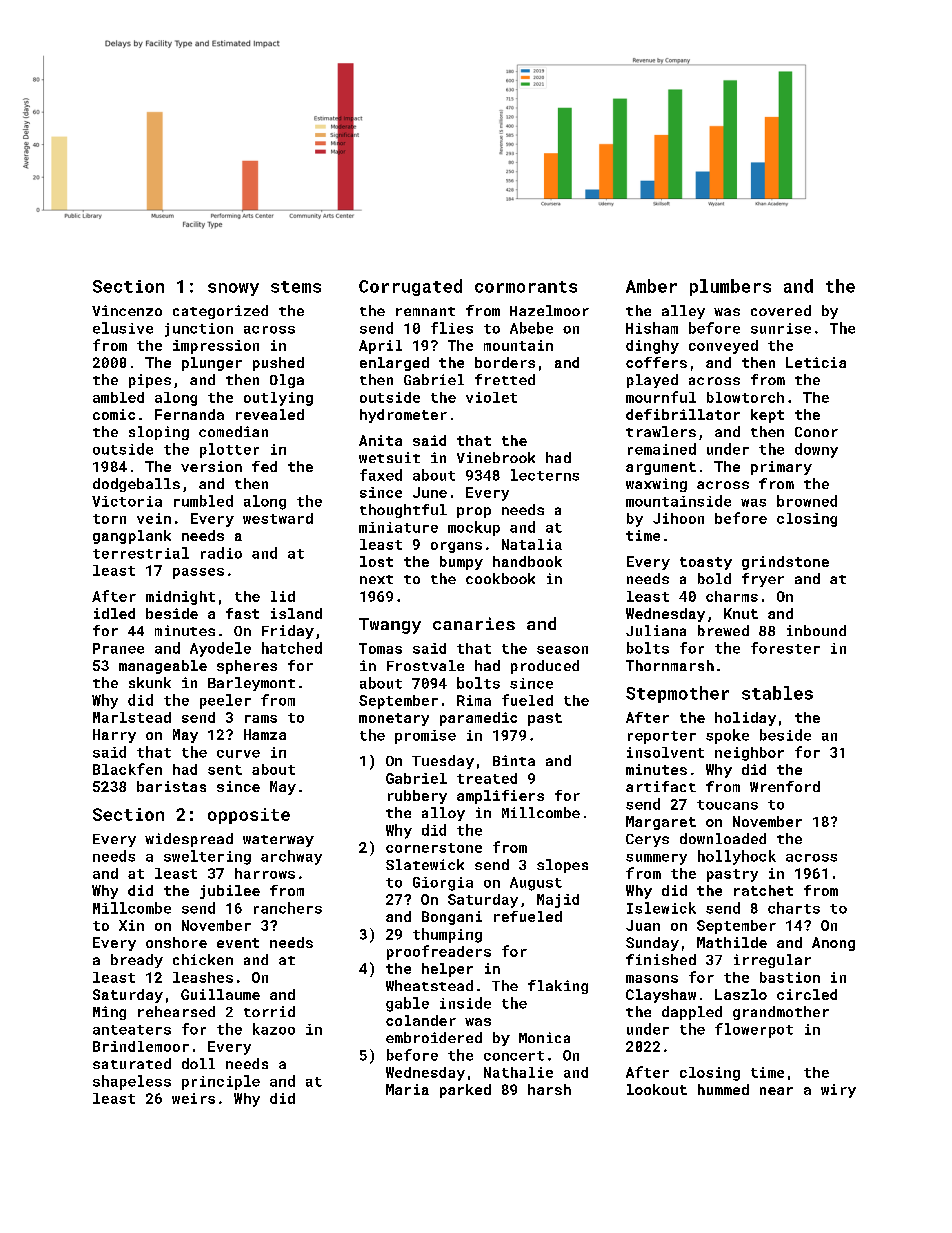  Describe the element at coordinates (439, 952) in the page. I see `proofreaders` at that location.
